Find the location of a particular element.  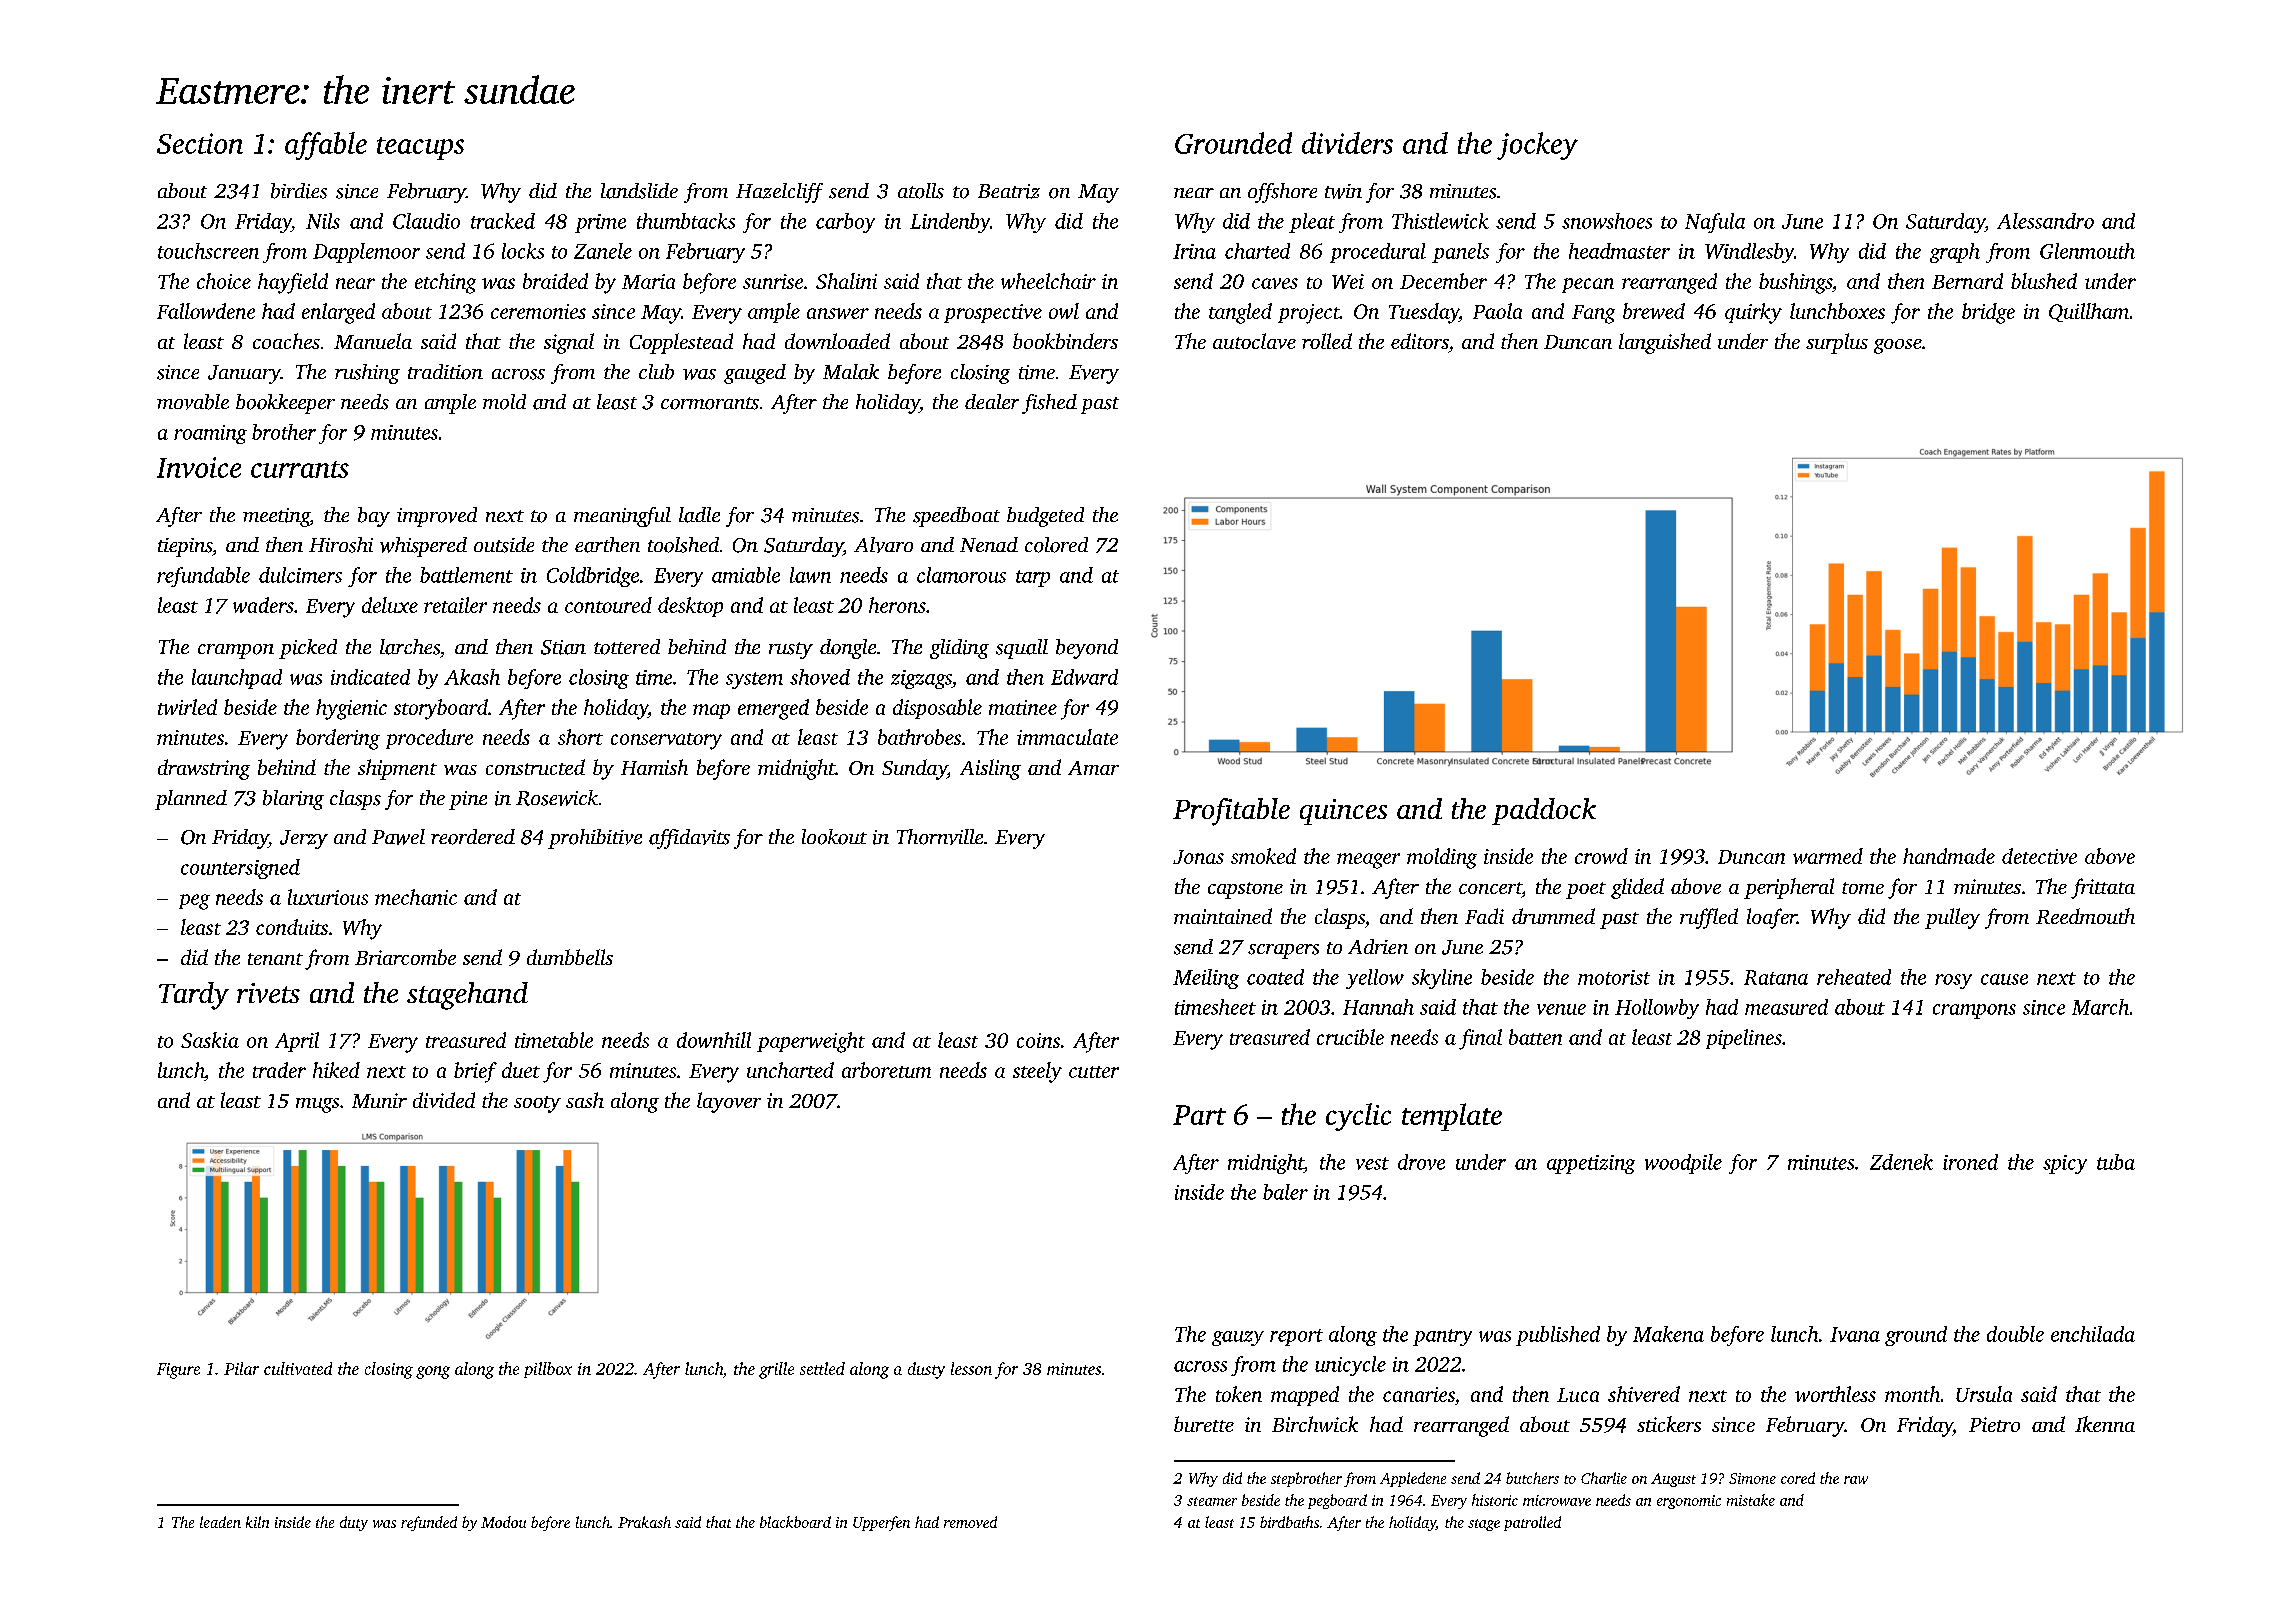

kiln is located at coordinates (257, 1522).
